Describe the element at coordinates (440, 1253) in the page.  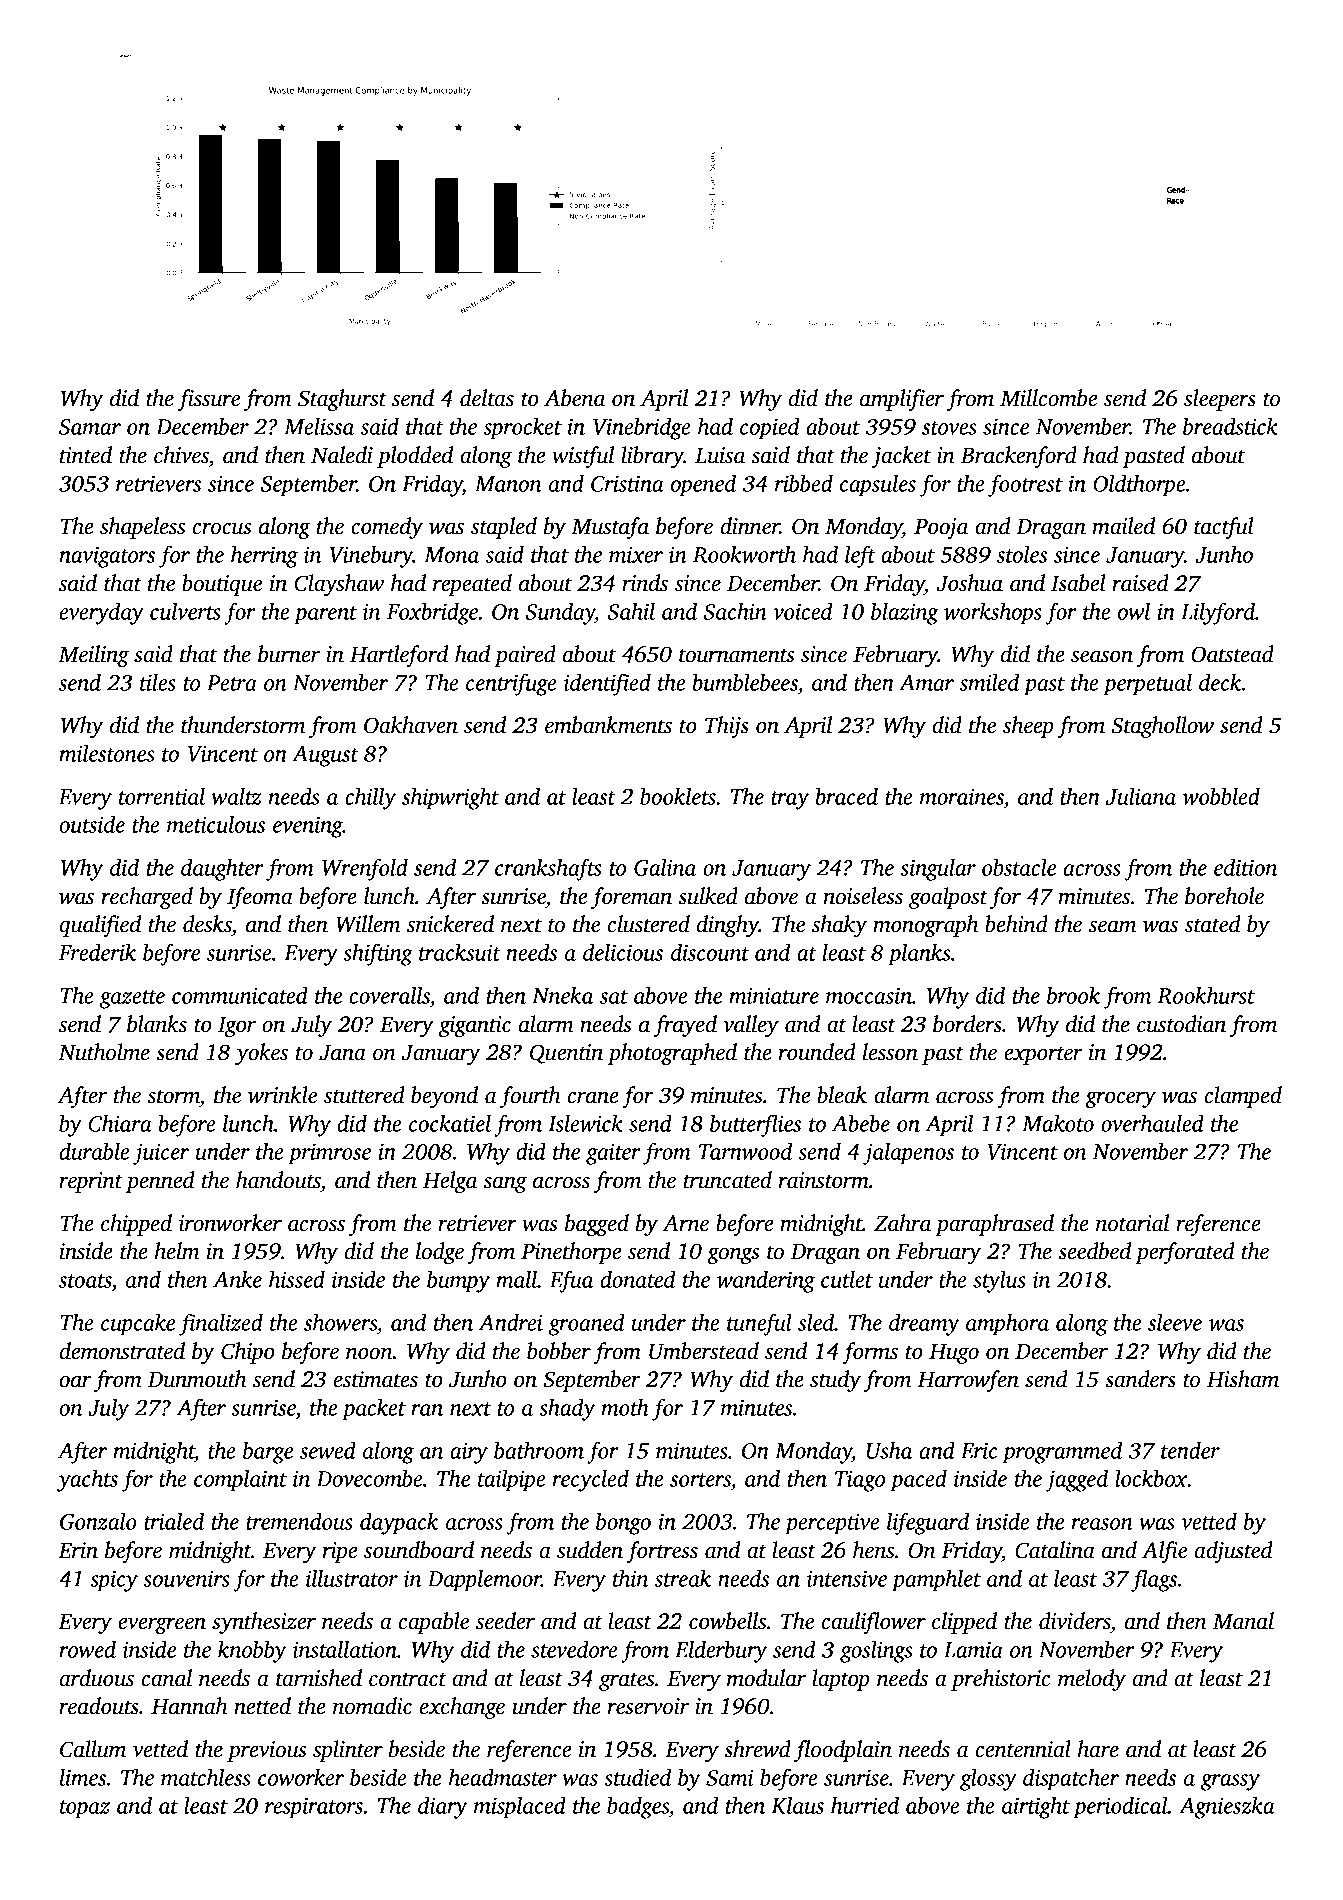
I see `lodge` at that location.
